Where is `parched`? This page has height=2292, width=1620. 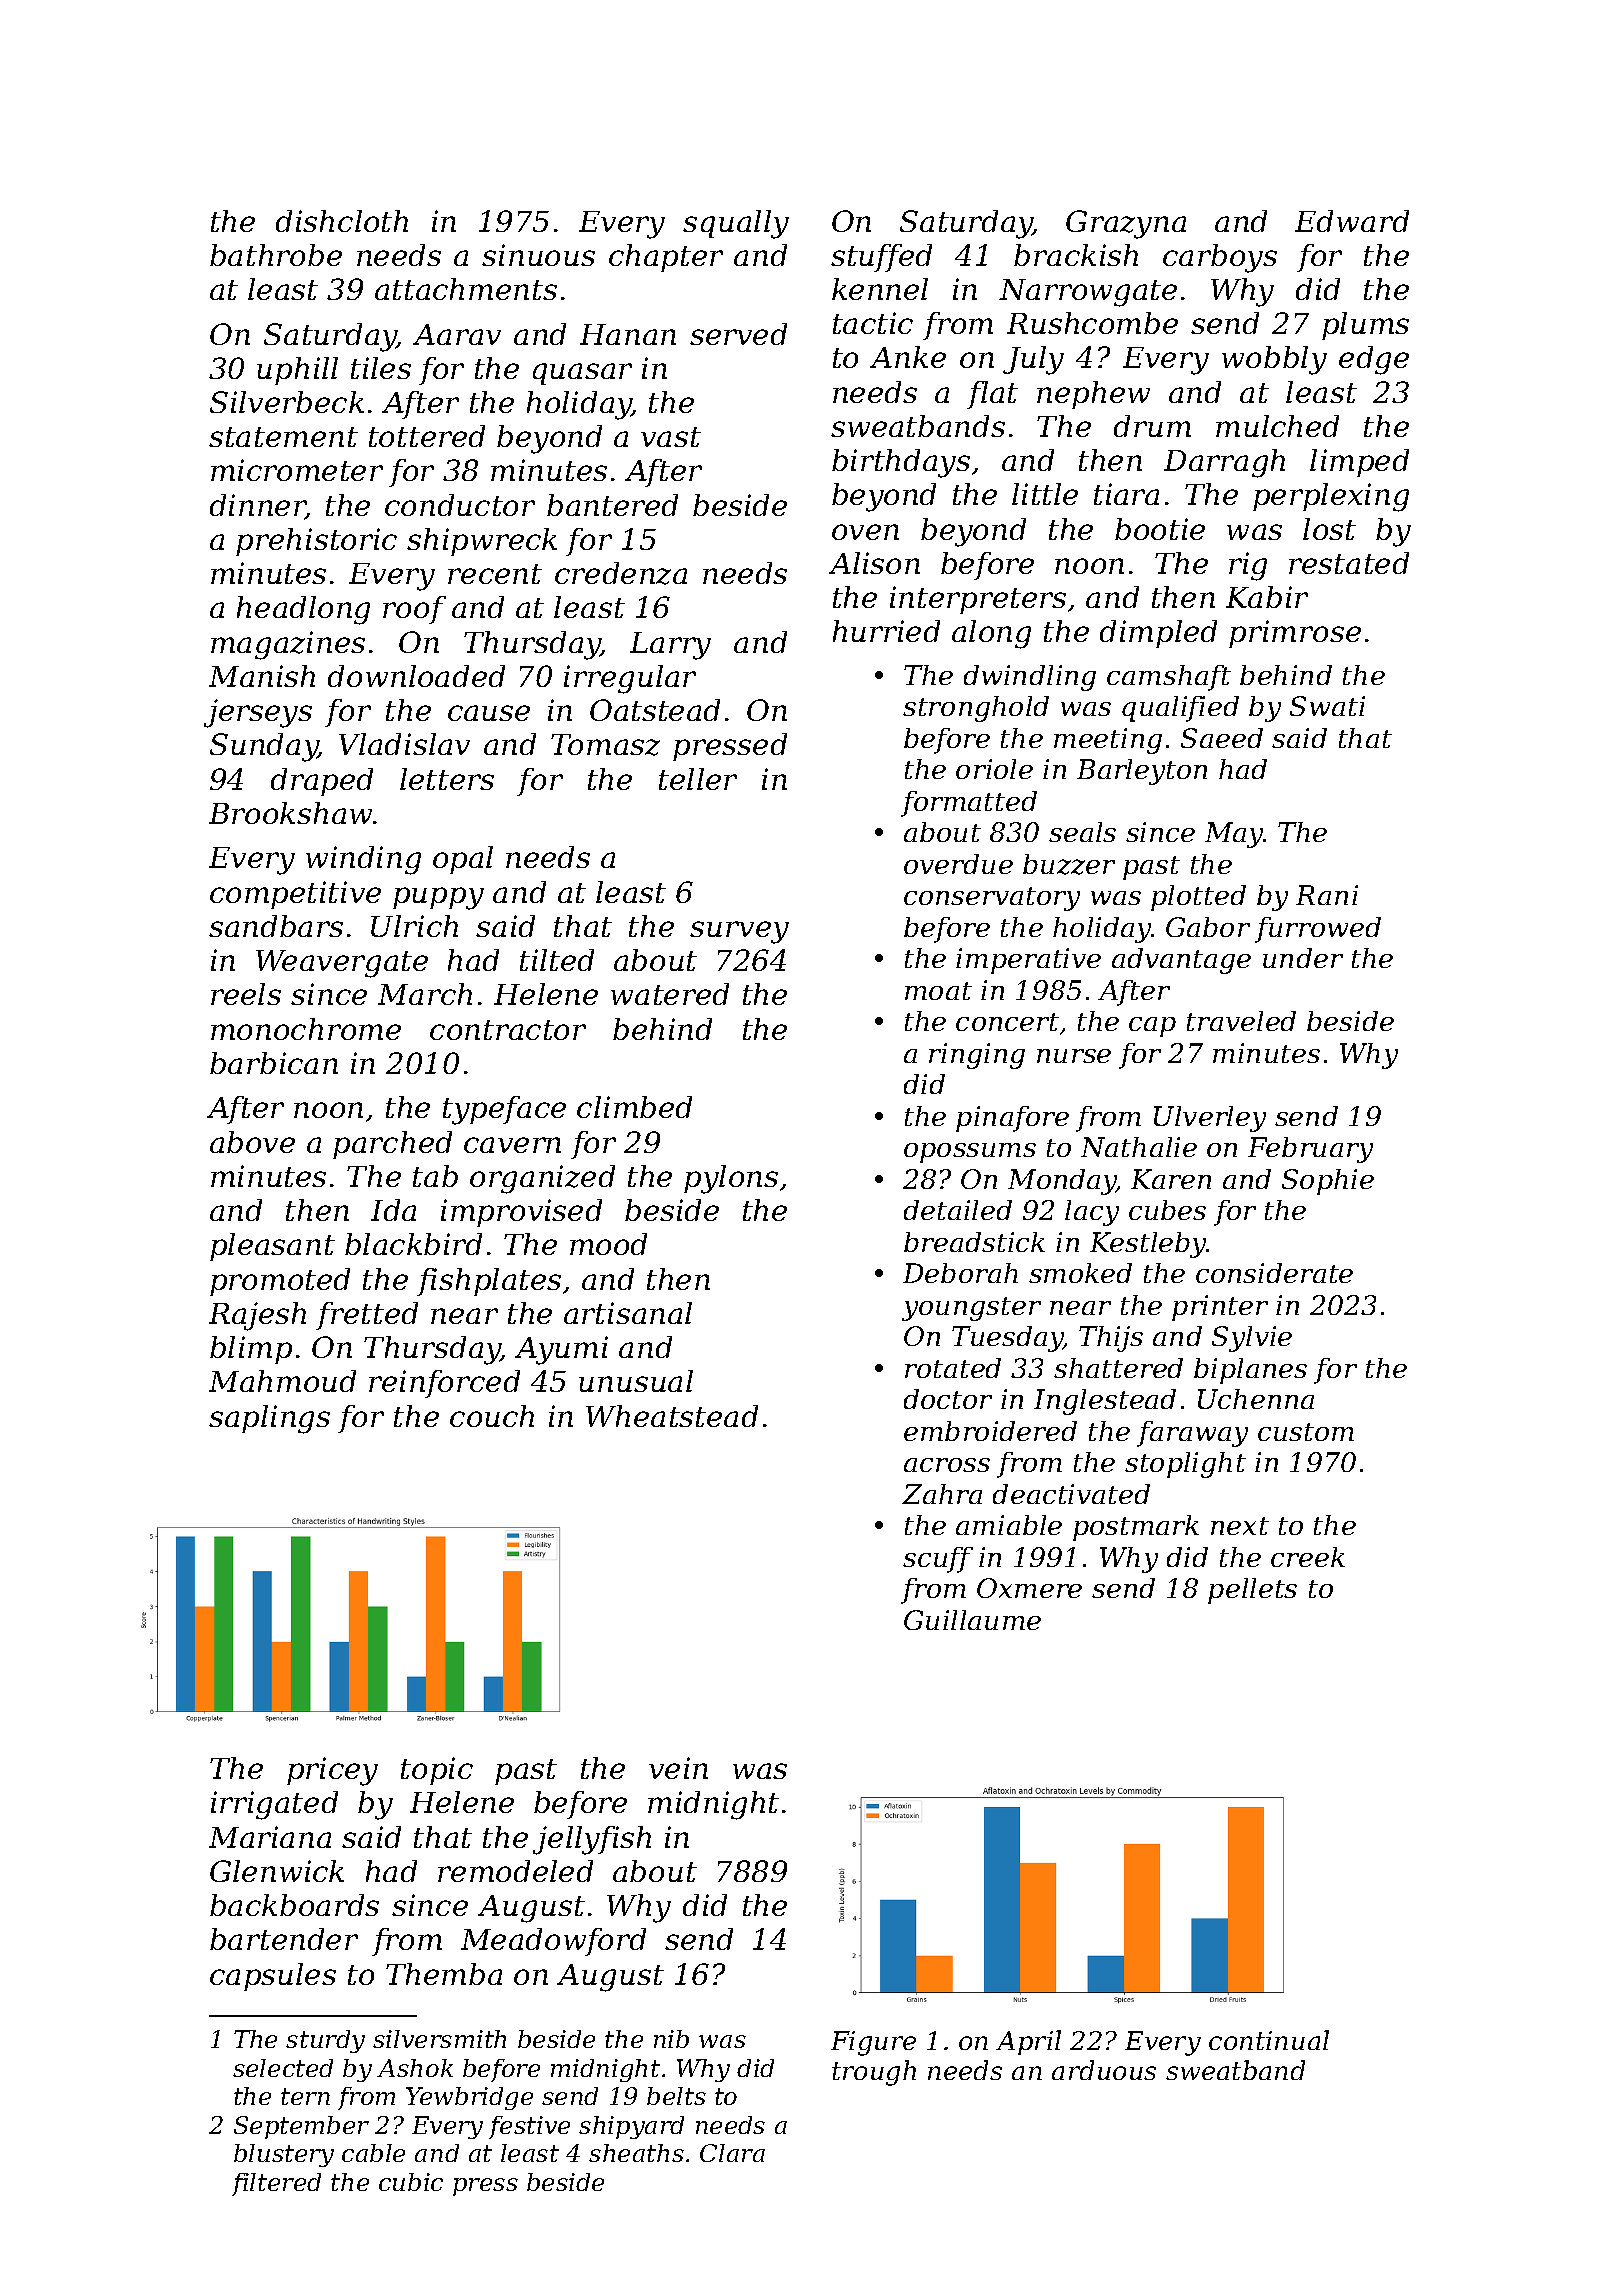
parched is located at coordinates (392, 1145).
